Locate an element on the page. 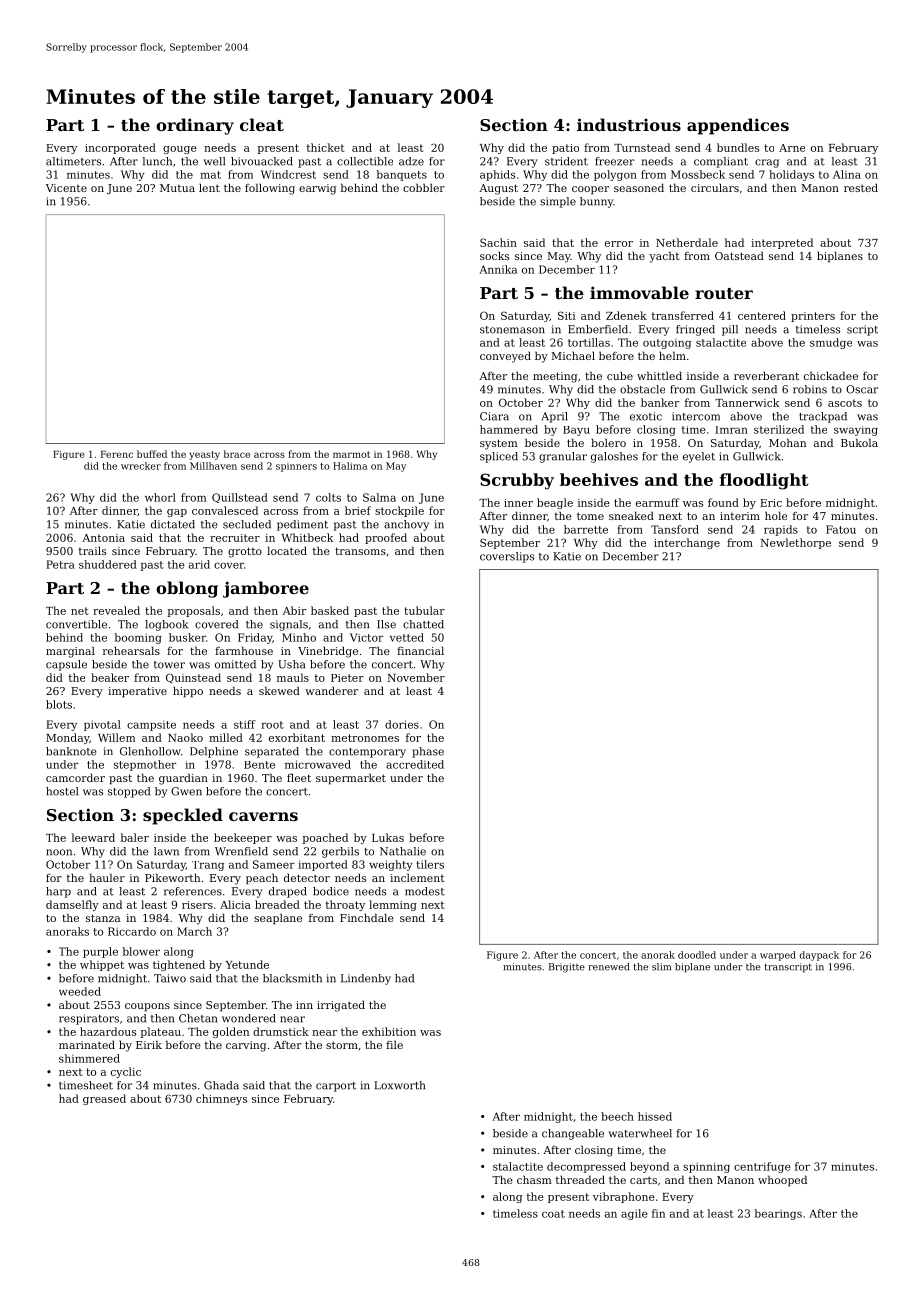 The height and width of the page is (1308, 924). industrious is located at coordinates (629, 124).
